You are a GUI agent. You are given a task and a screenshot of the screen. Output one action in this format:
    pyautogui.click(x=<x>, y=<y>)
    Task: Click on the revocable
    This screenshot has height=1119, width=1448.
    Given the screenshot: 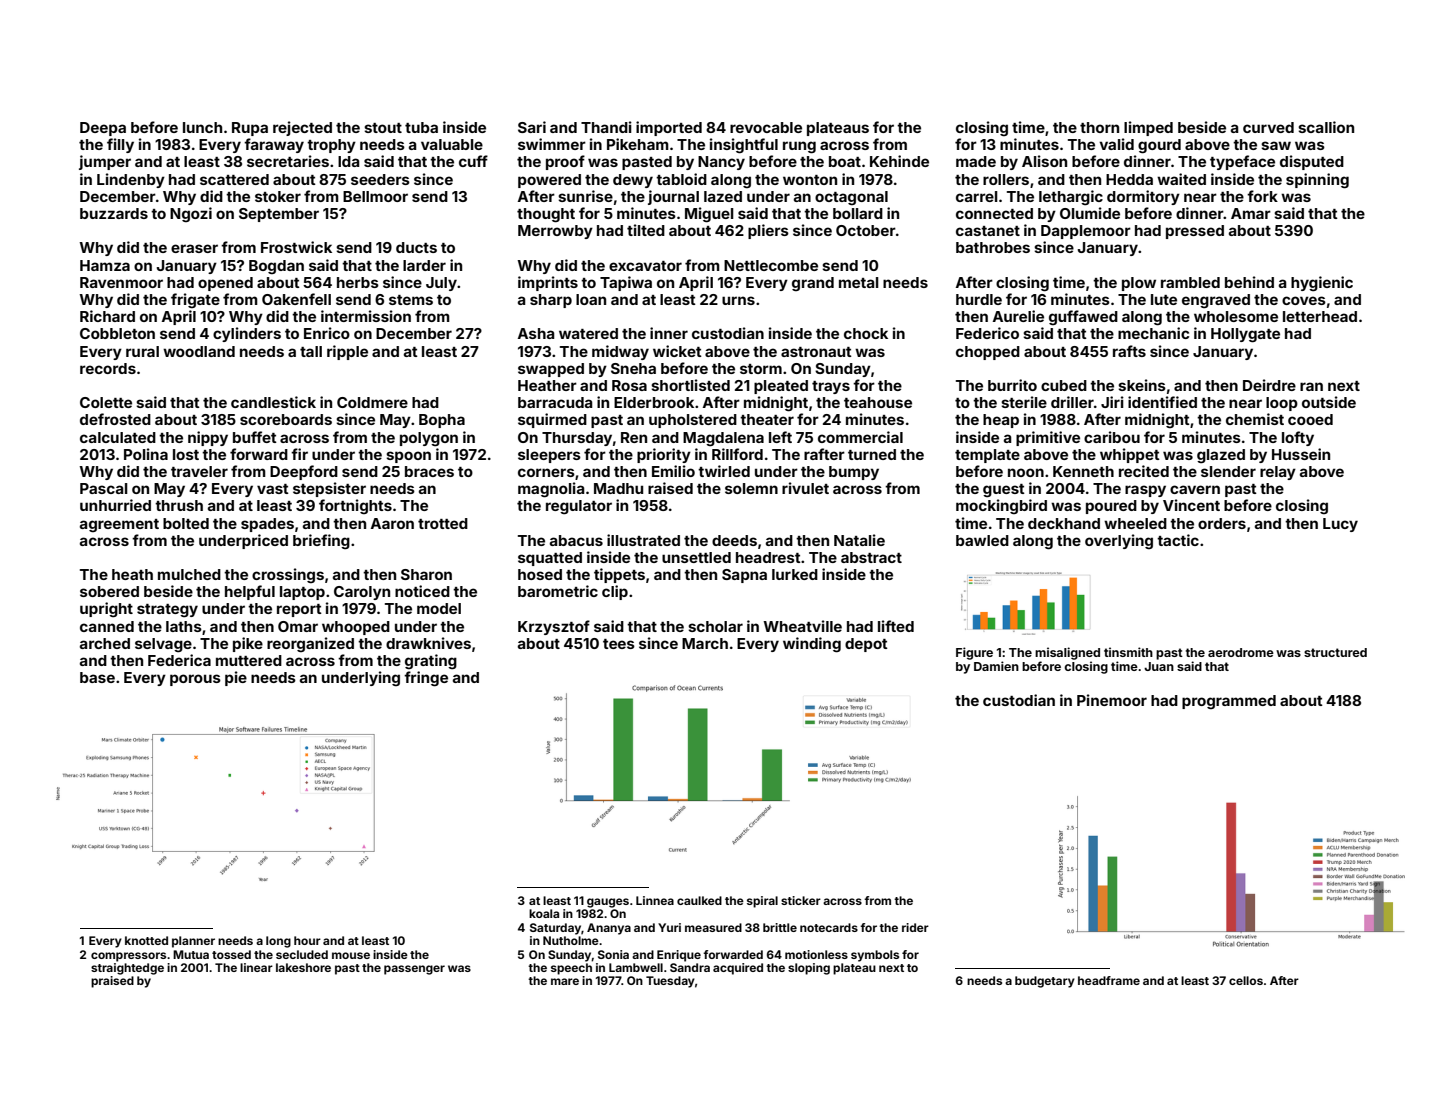 What is the action you would take?
    pyautogui.click(x=766, y=127)
